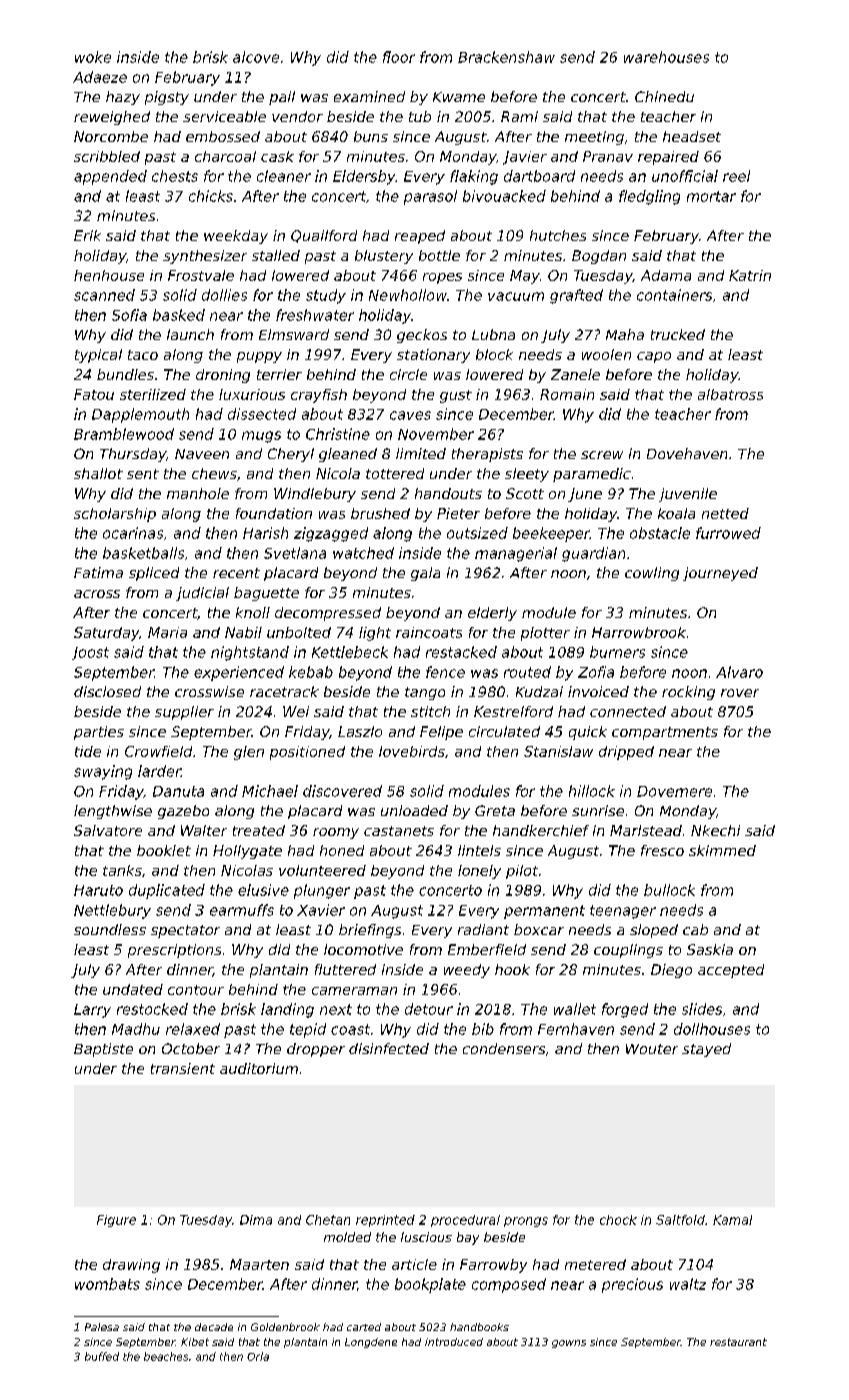  Describe the element at coordinates (494, 354) in the document. I see `block` at that location.
